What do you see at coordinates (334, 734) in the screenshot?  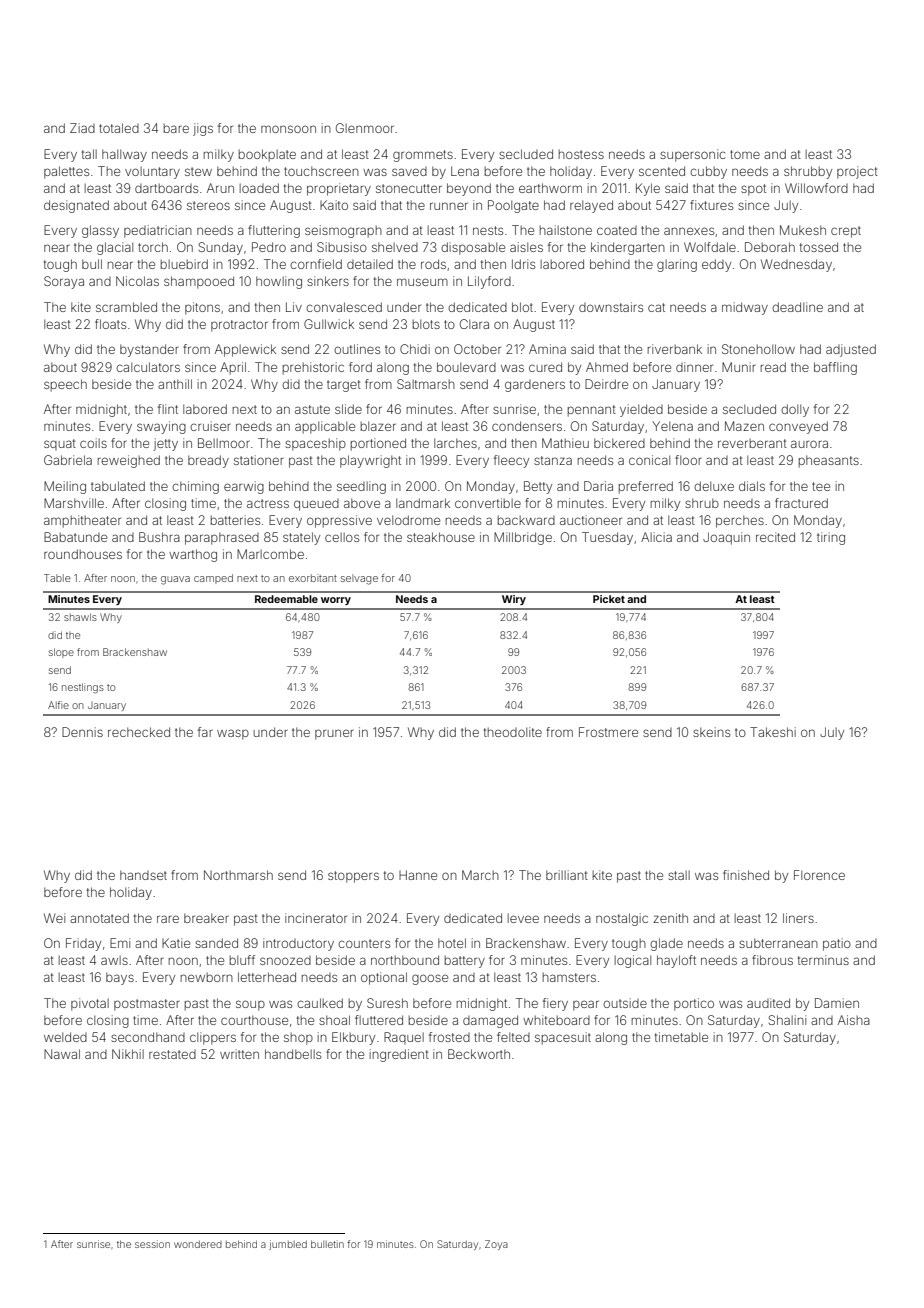 I see `pruner` at bounding box center [334, 734].
